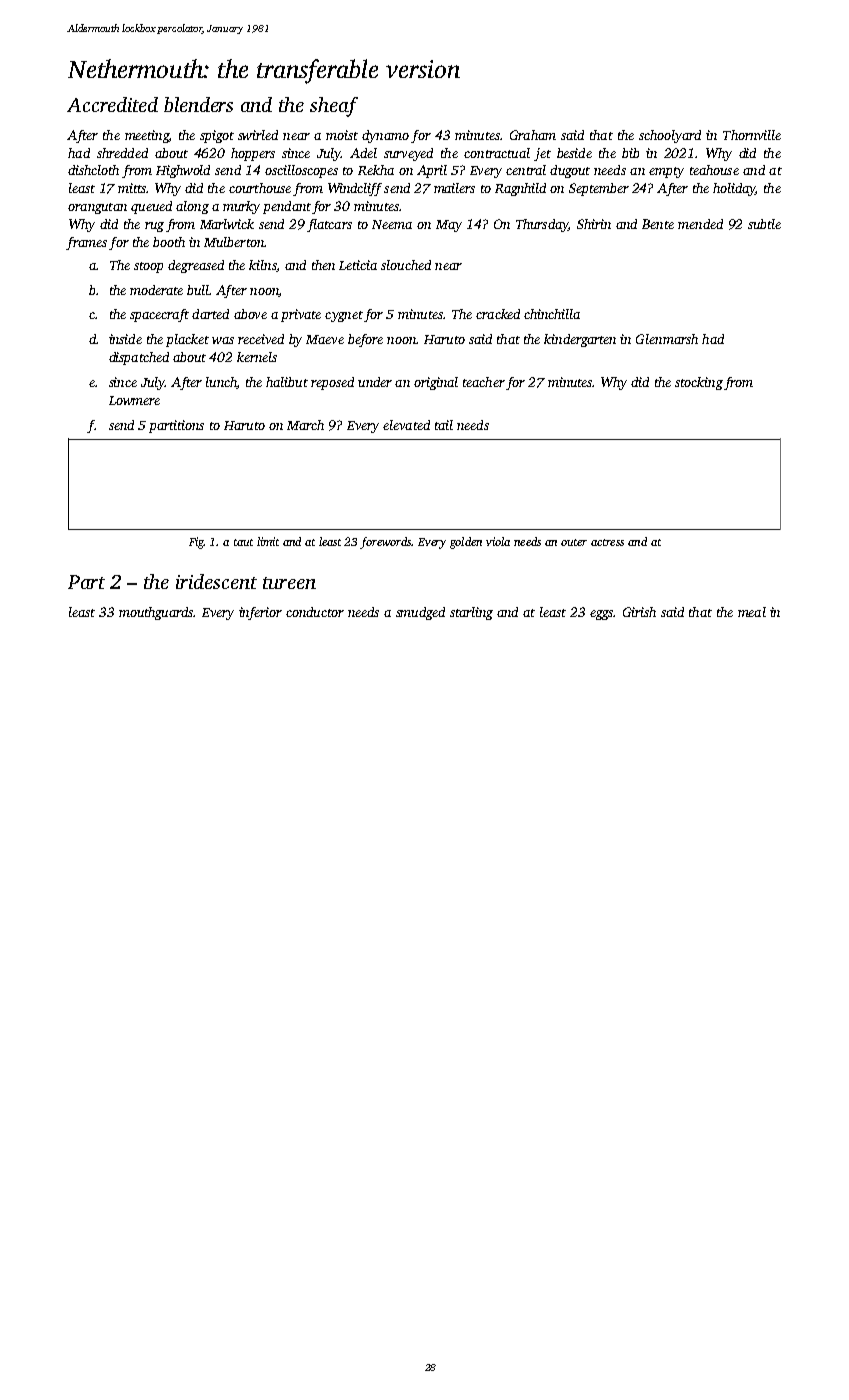  Describe the element at coordinates (700, 224) in the screenshot. I see `mended` at that location.
